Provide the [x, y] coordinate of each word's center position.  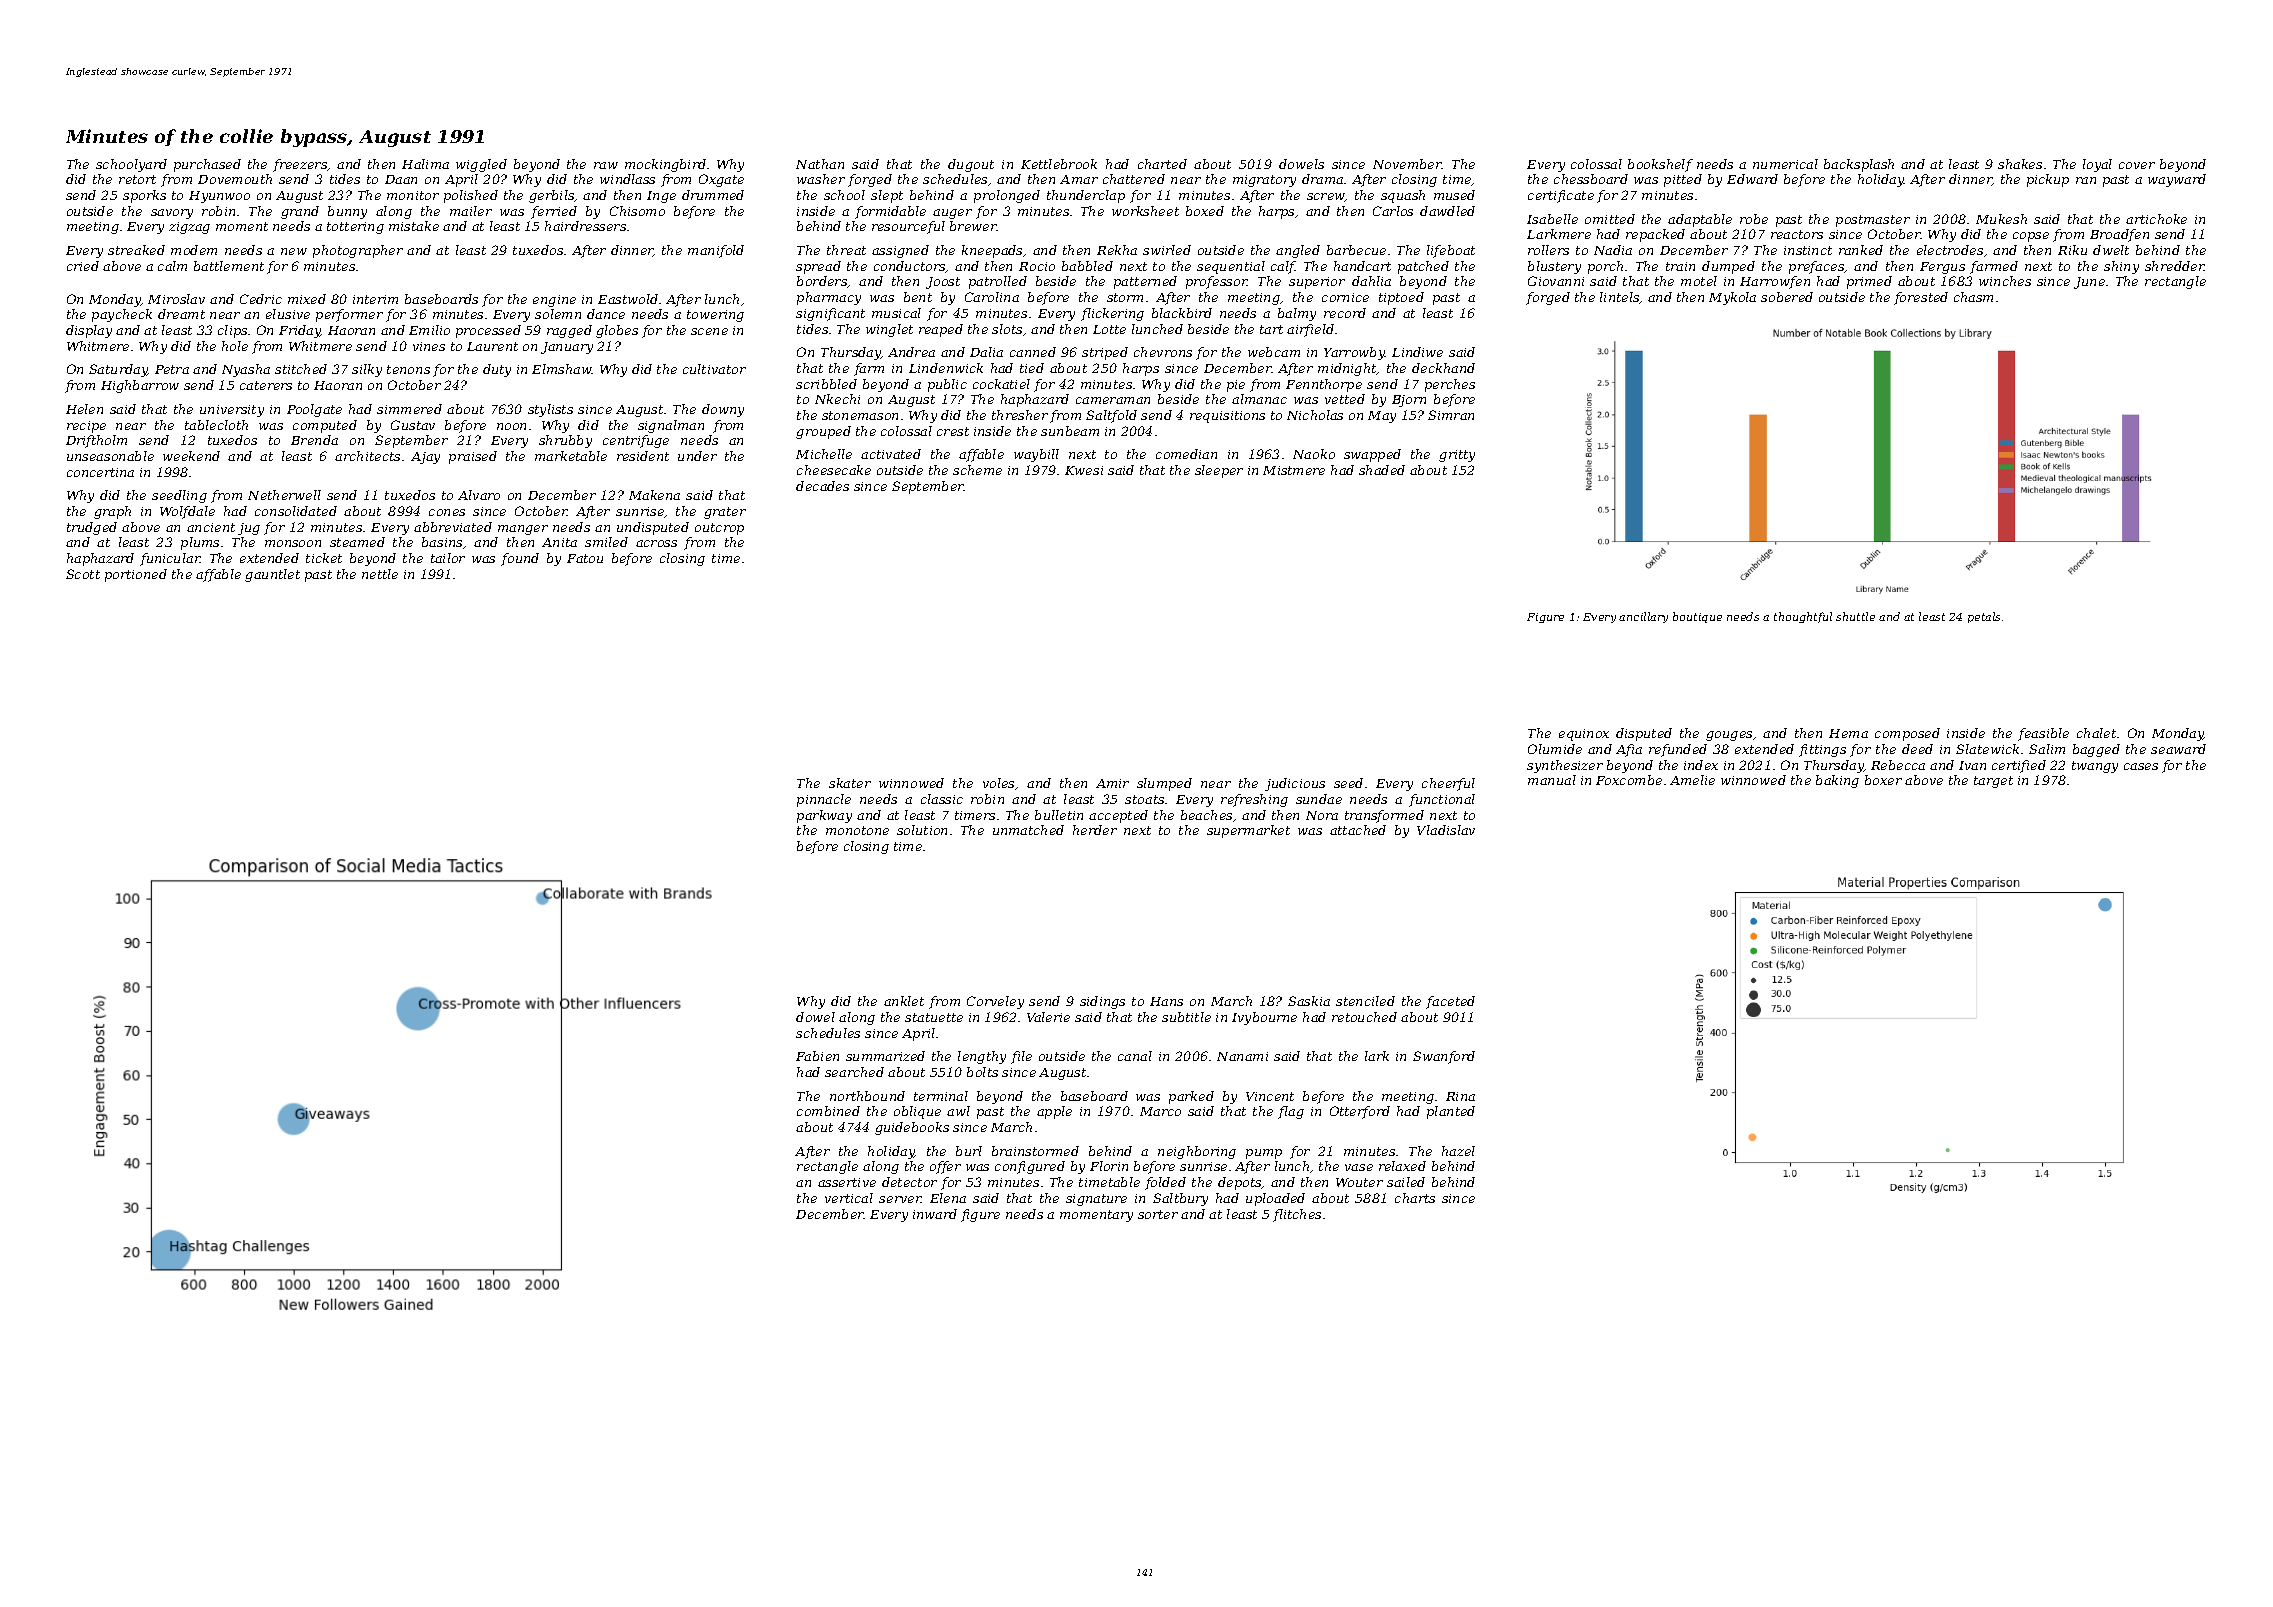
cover [2137, 165]
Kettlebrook [1059, 164]
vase [1359, 1167]
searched [854, 1072]
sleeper [1219, 471]
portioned [136, 575]
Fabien [817, 1056]
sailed [1406, 1182]
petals [1984, 617]
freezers [300, 165]
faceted [1450, 1002]
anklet [904, 1001]
